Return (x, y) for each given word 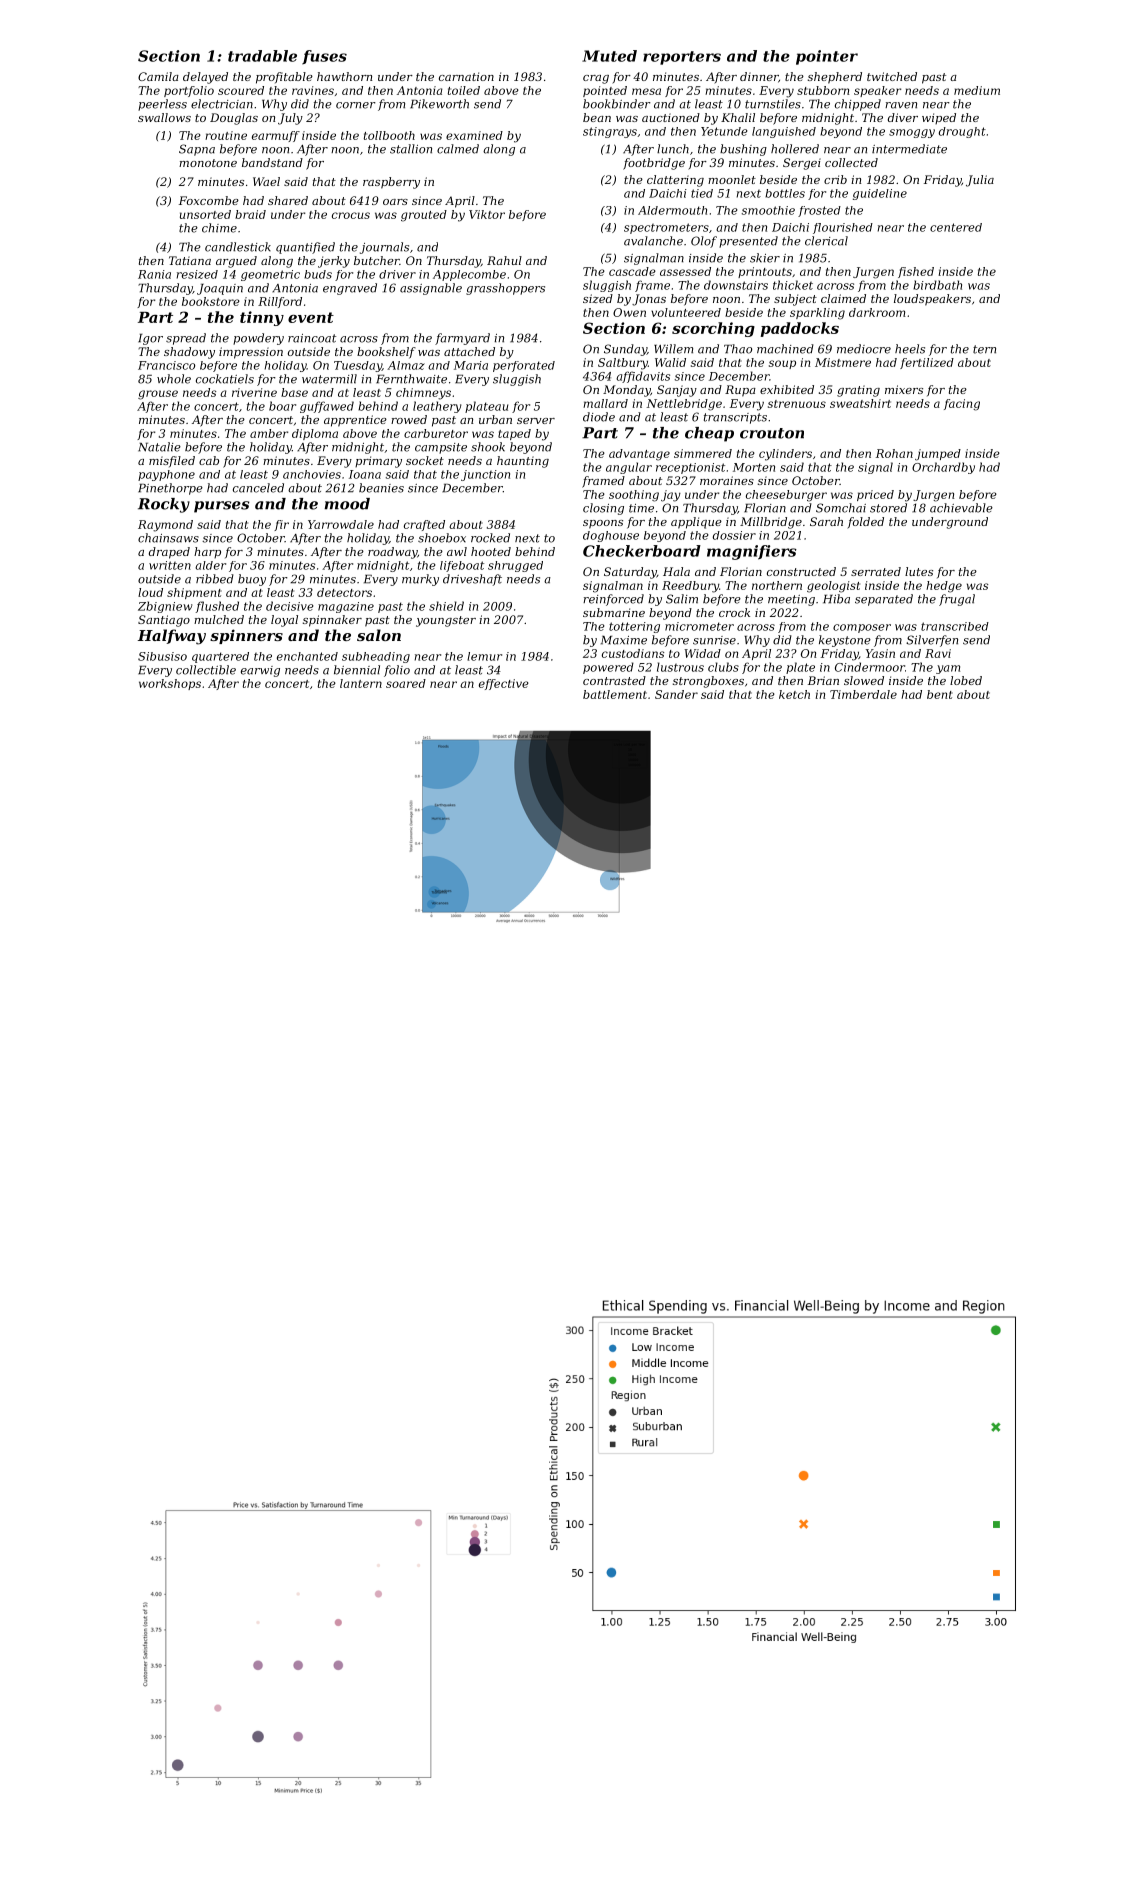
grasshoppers (505, 289)
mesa (646, 91)
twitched (892, 76)
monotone (208, 163)
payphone (166, 475)
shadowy (189, 353)
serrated (876, 571)
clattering (675, 181)
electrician (222, 104)
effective (504, 684)
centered (956, 227)
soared (406, 683)
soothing (634, 496)
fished (916, 272)
